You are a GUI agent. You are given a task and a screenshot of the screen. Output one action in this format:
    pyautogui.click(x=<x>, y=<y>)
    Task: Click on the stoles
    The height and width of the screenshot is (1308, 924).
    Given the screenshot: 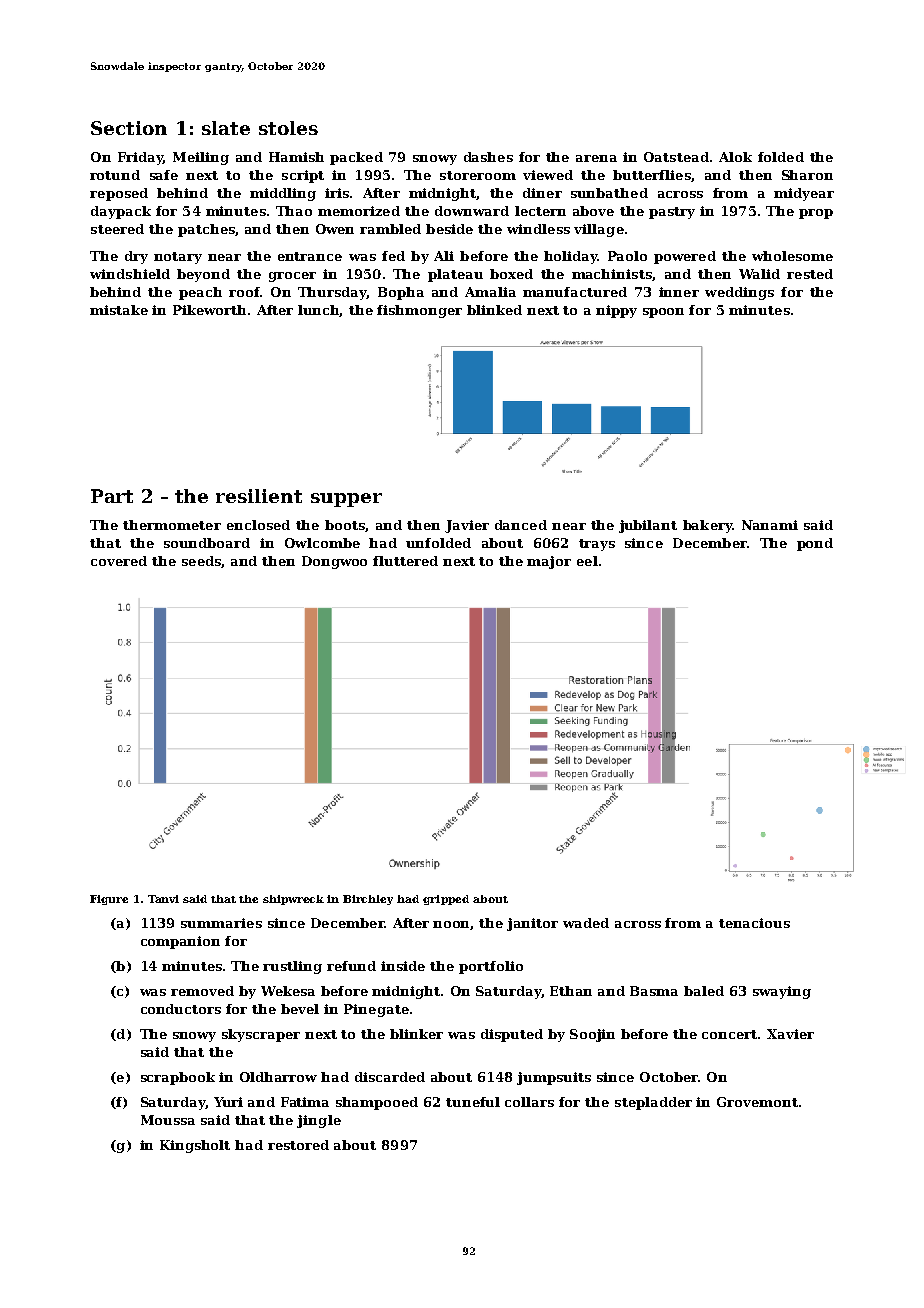 What is the action you would take?
    pyautogui.click(x=288, y=128)
